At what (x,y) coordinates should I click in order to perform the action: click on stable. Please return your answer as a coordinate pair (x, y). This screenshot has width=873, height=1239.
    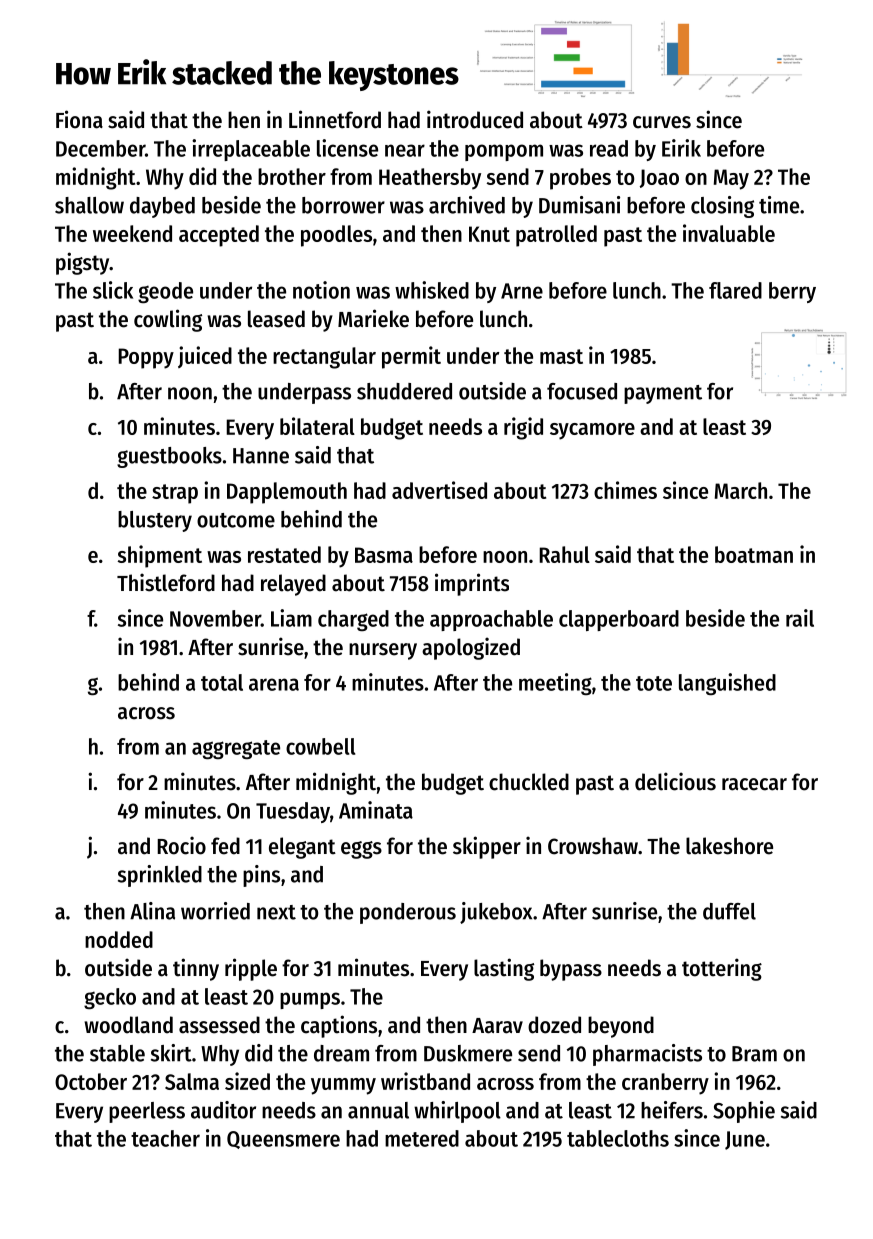
    Looking at the image, I should click on (117, 1053).
